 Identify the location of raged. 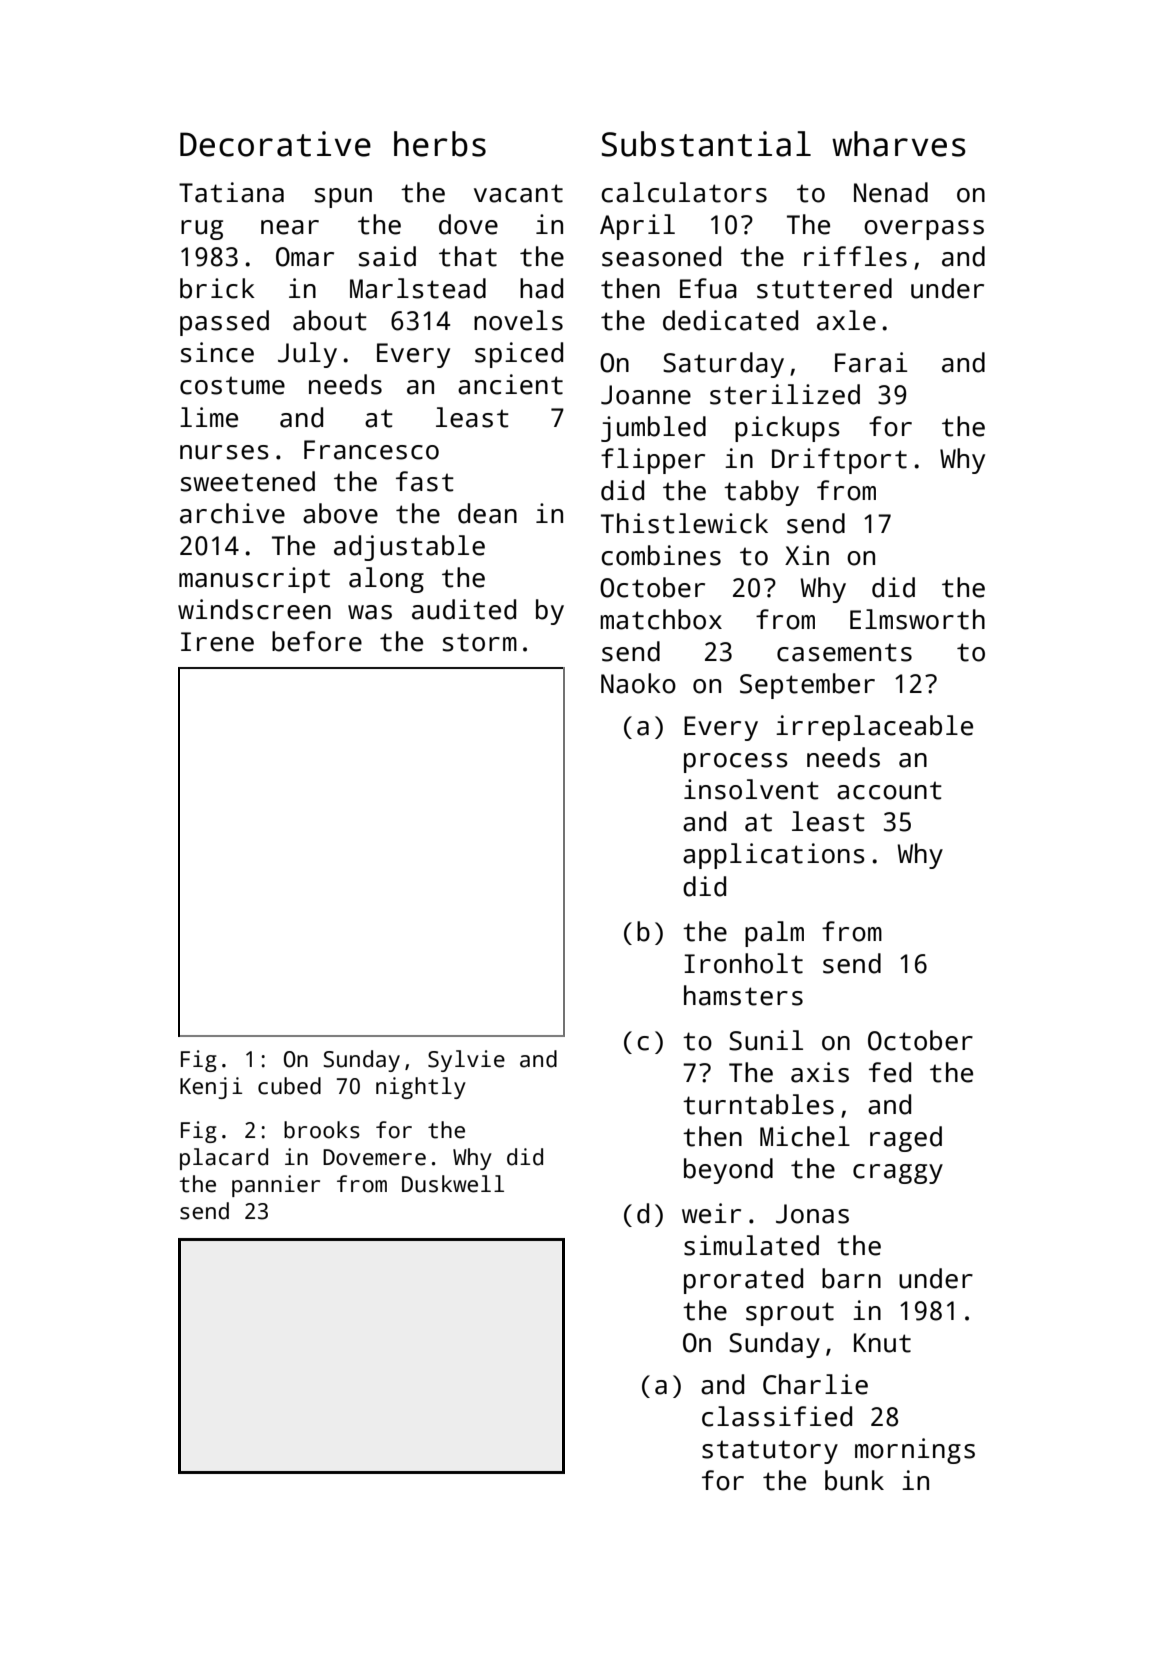
(906, 1139).
